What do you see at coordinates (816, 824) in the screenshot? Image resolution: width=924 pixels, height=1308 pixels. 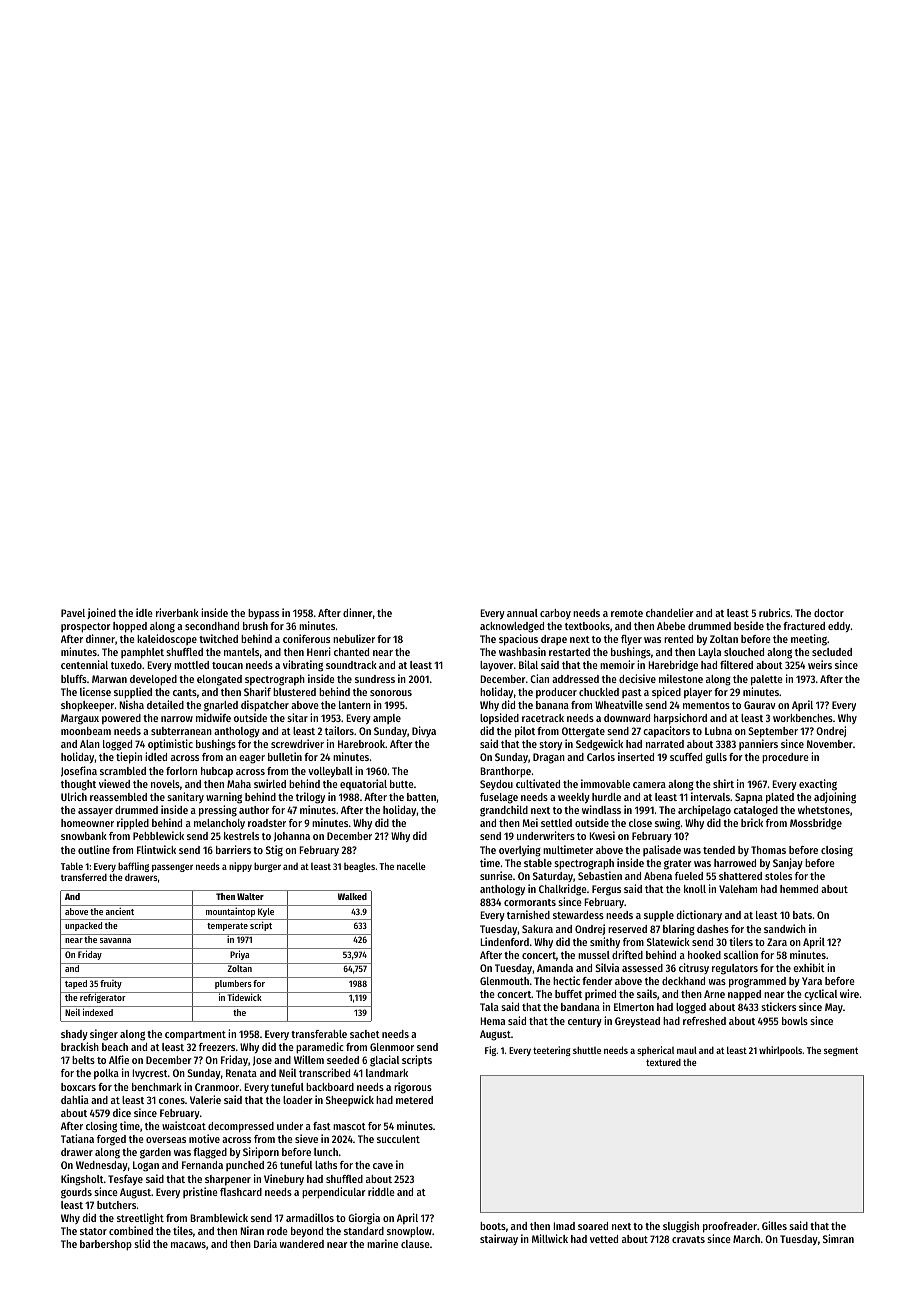 I see `Mossbridge` at bounding box center [816, 824].
